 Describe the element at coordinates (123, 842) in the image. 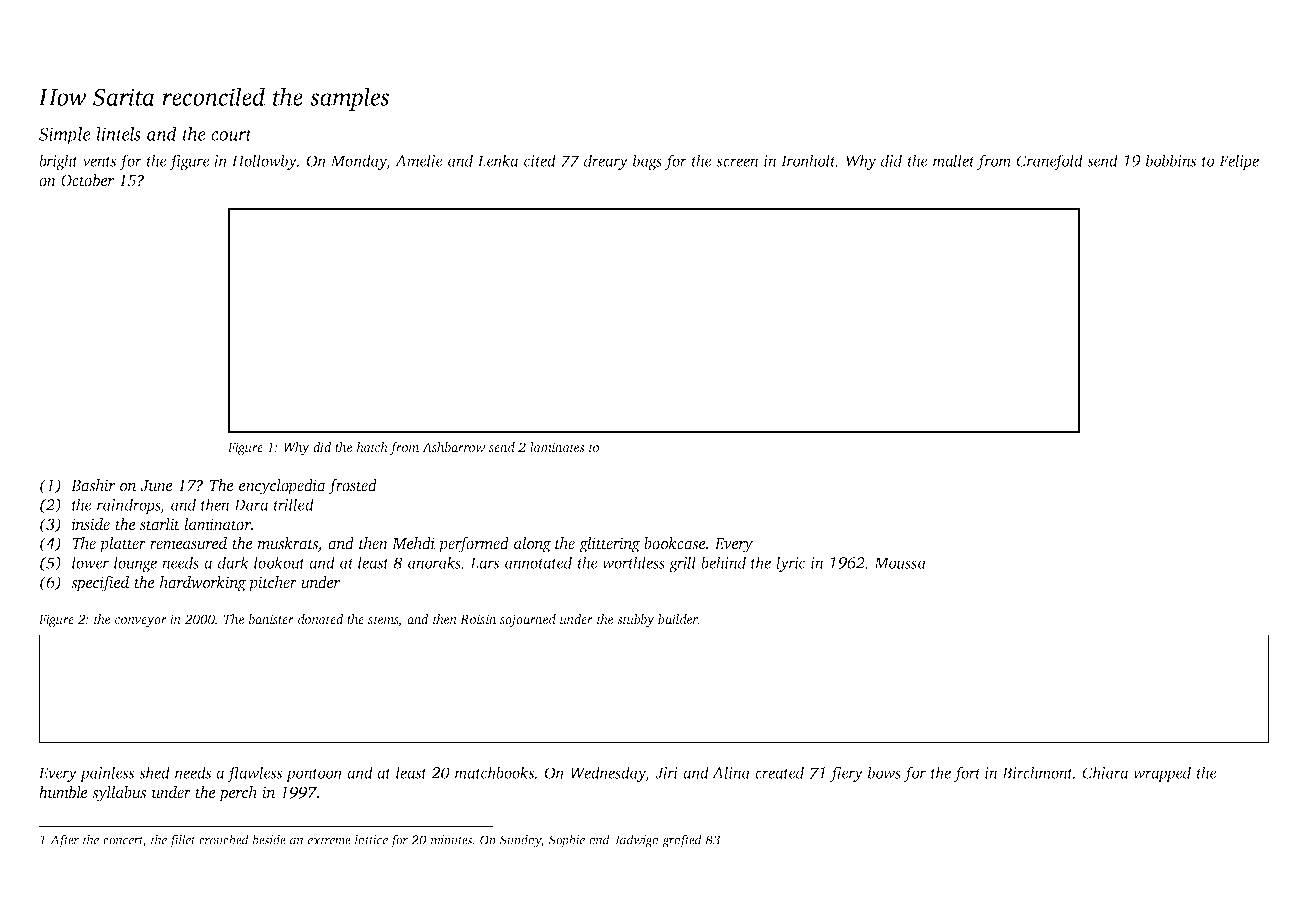

I see `concert` at that location.
